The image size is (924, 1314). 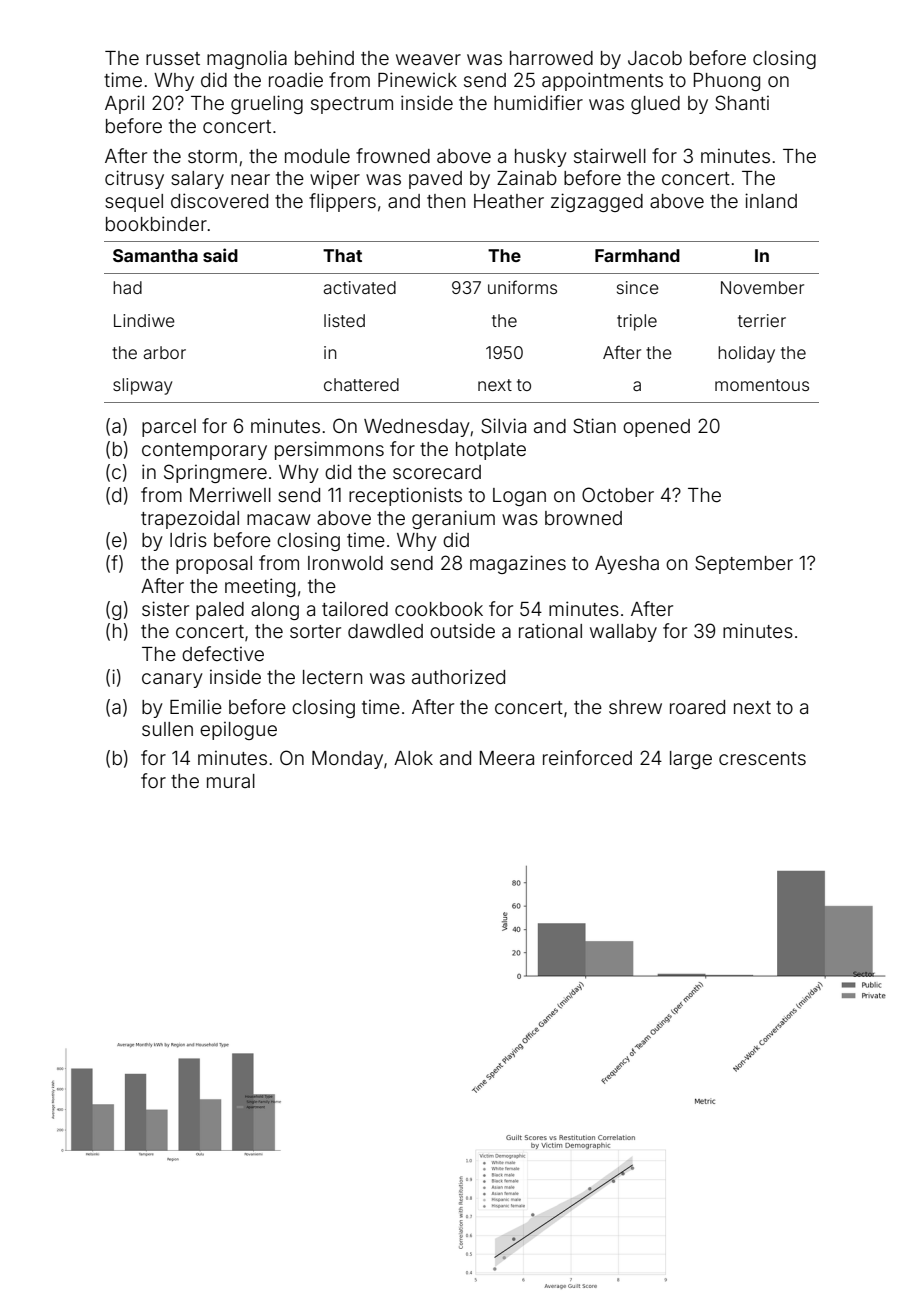 I want to click on holiday, so click(x=746, y=354).
